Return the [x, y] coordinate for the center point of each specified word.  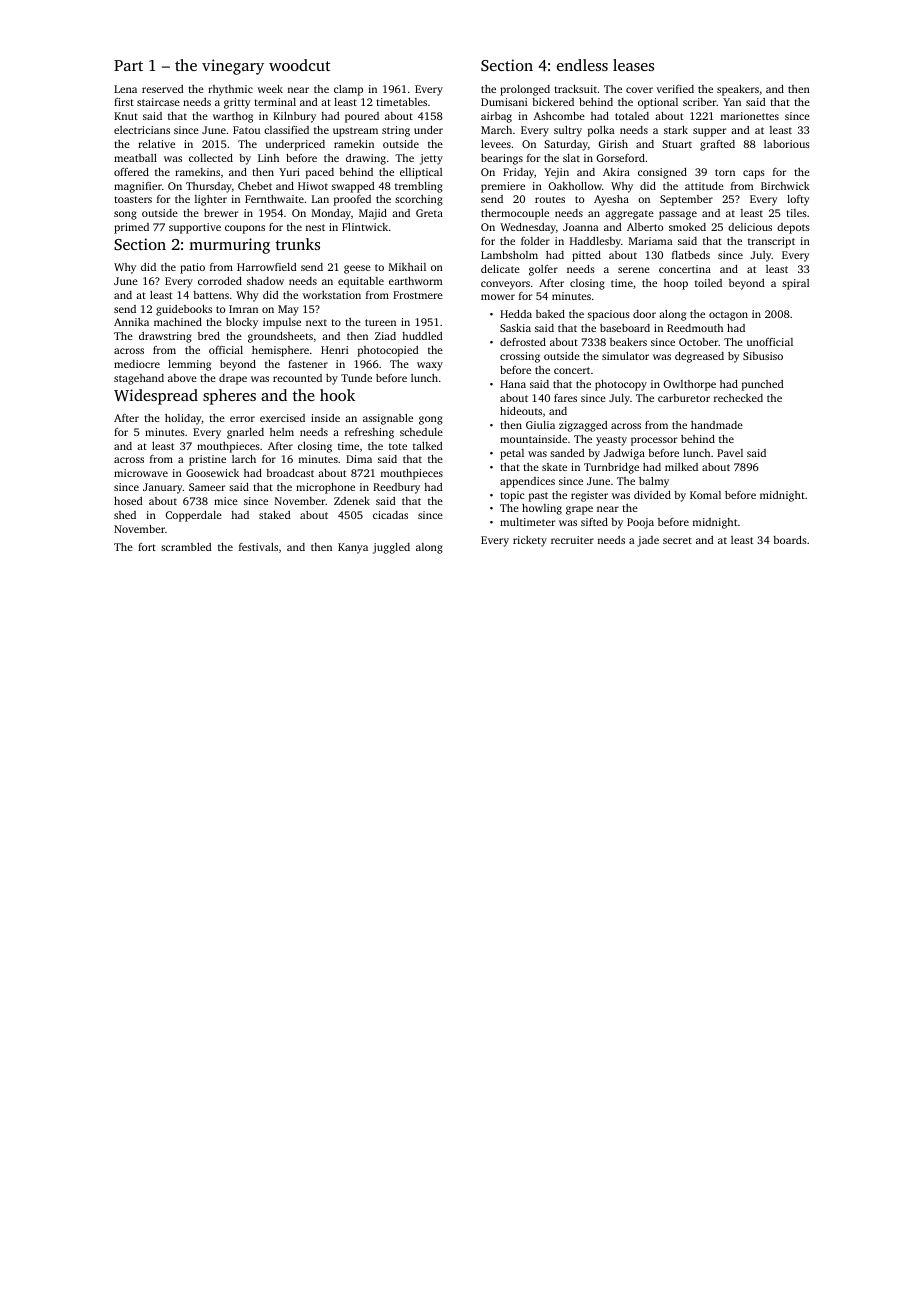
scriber [700, 102]
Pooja [640, 523]
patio [192, 268]
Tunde [356, 378]
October [698, 342]
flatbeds [691, 255]
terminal [275, 102]
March [496, 130]
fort [147, 547]
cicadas [390, 515]
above [182, 378]
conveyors [505, 285]
